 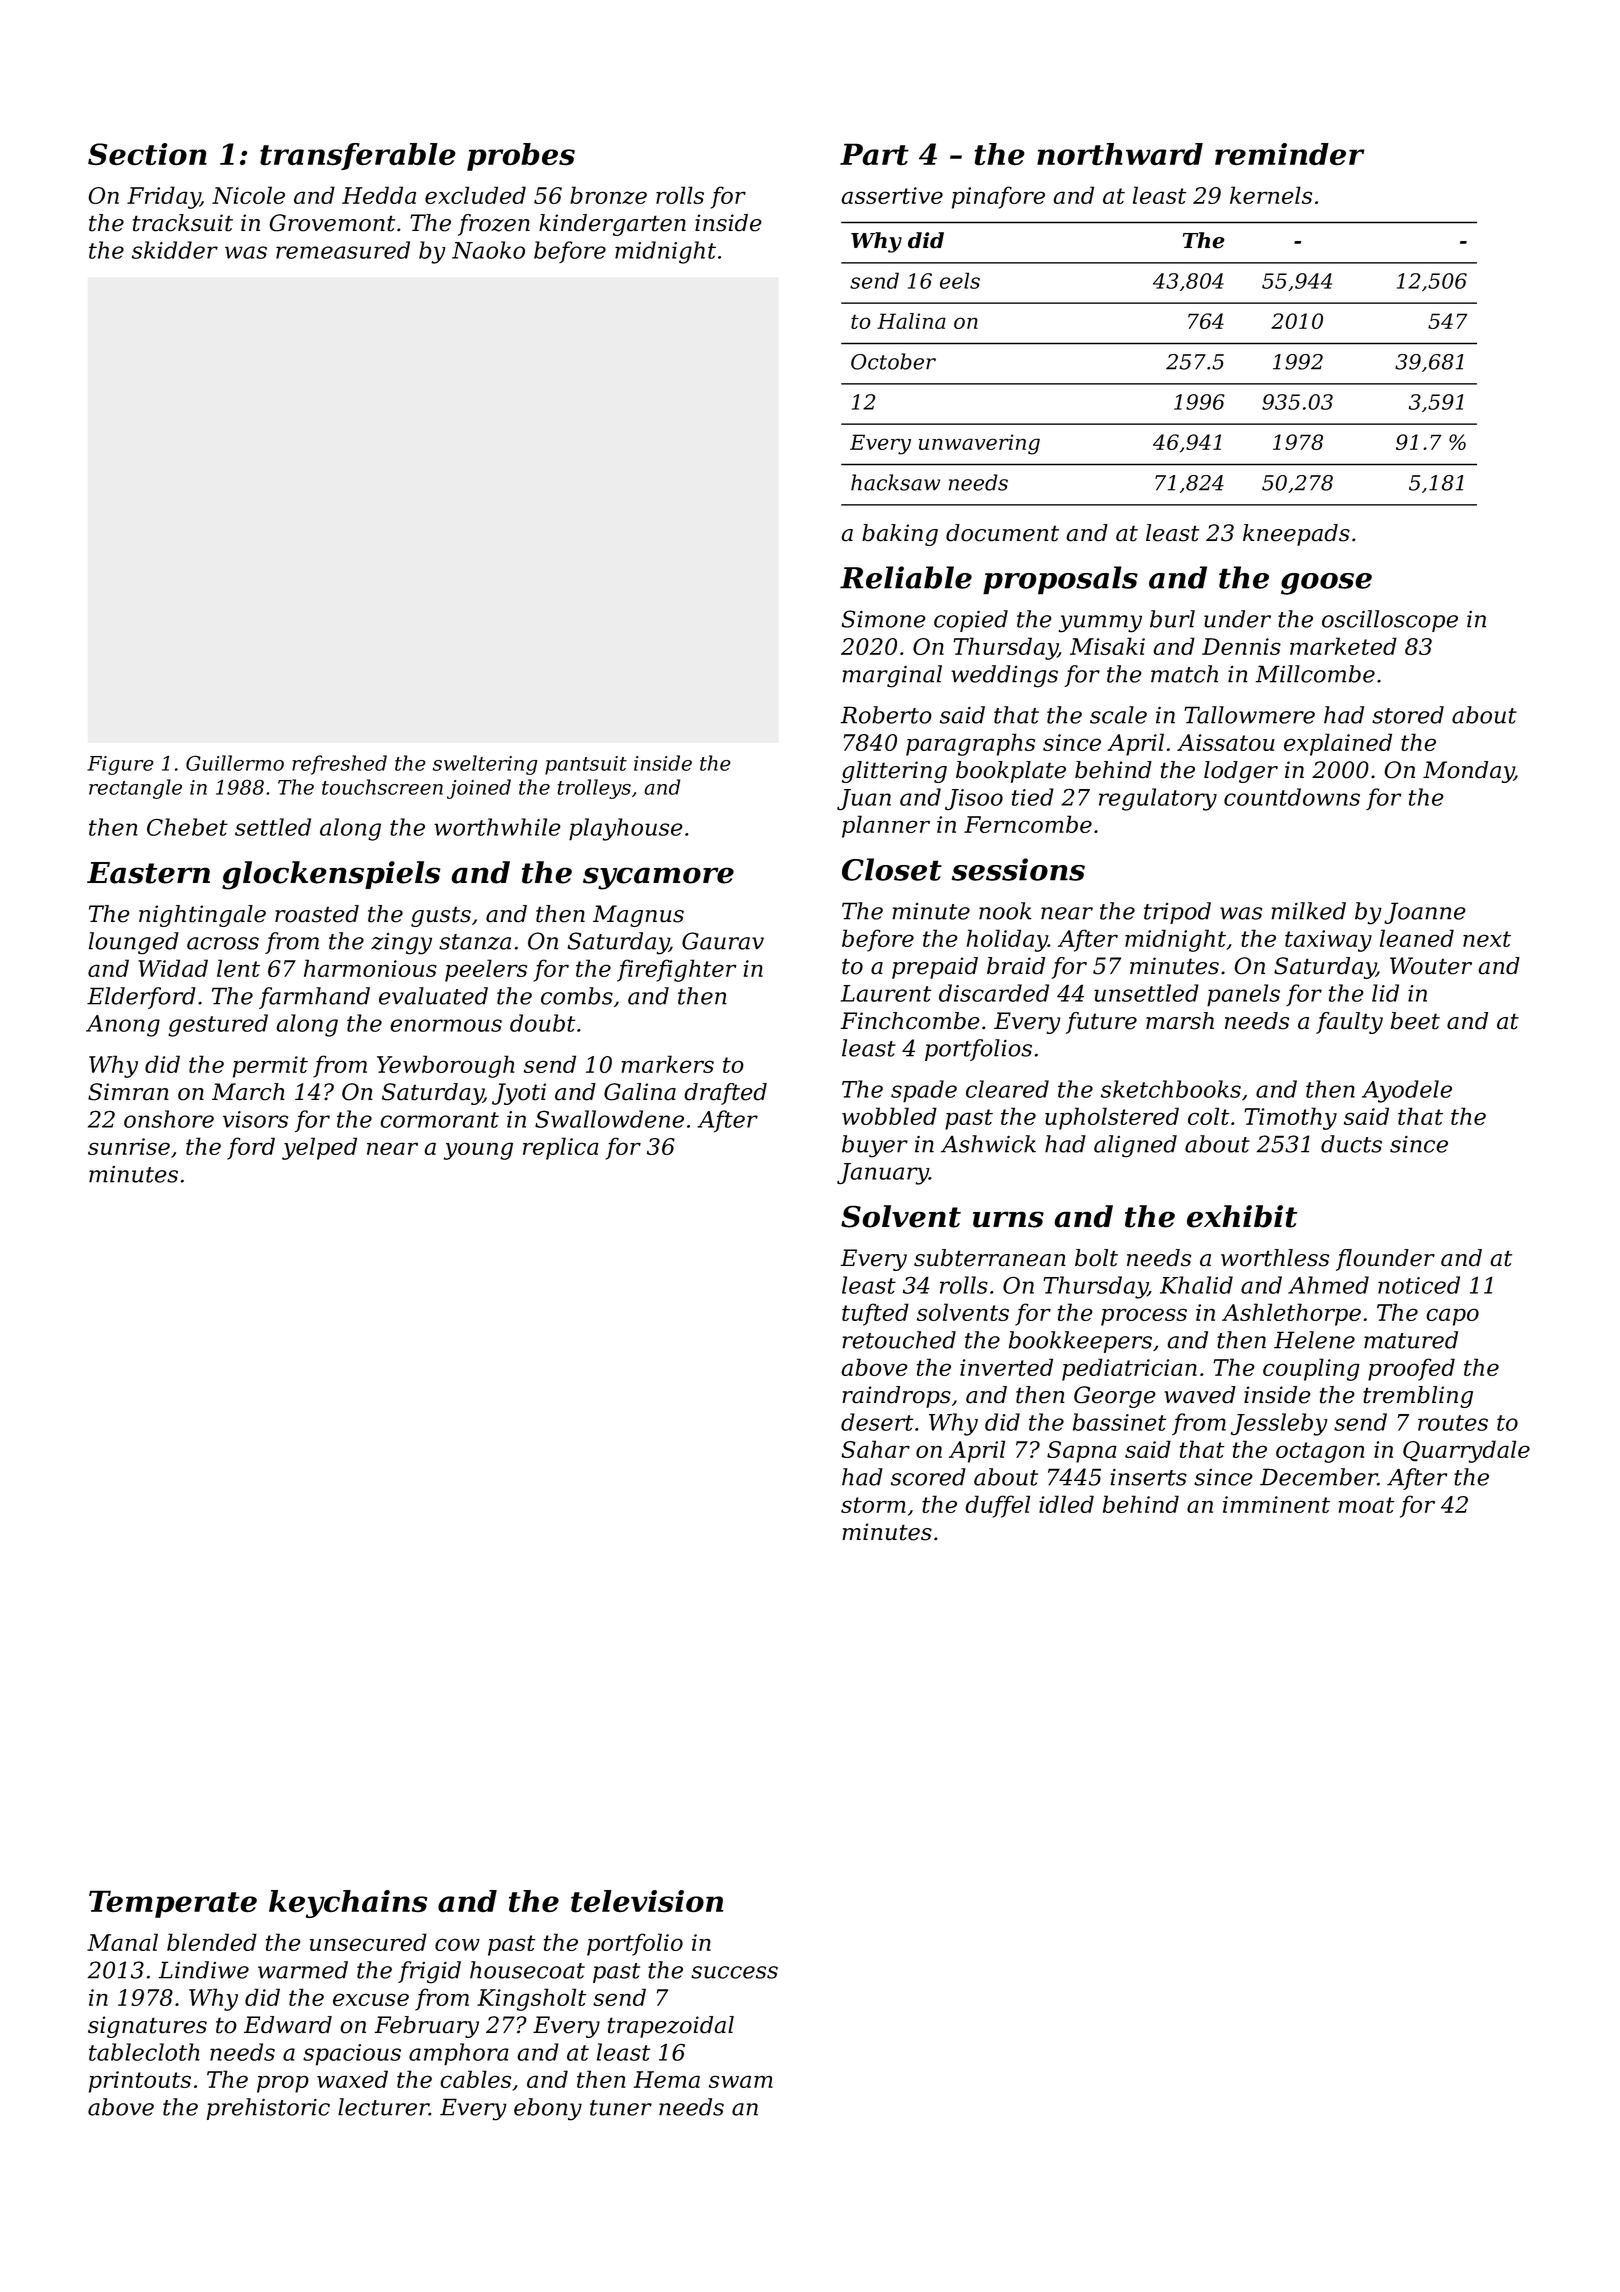 I want to click on Manal, so click(x=122, y=1942).
